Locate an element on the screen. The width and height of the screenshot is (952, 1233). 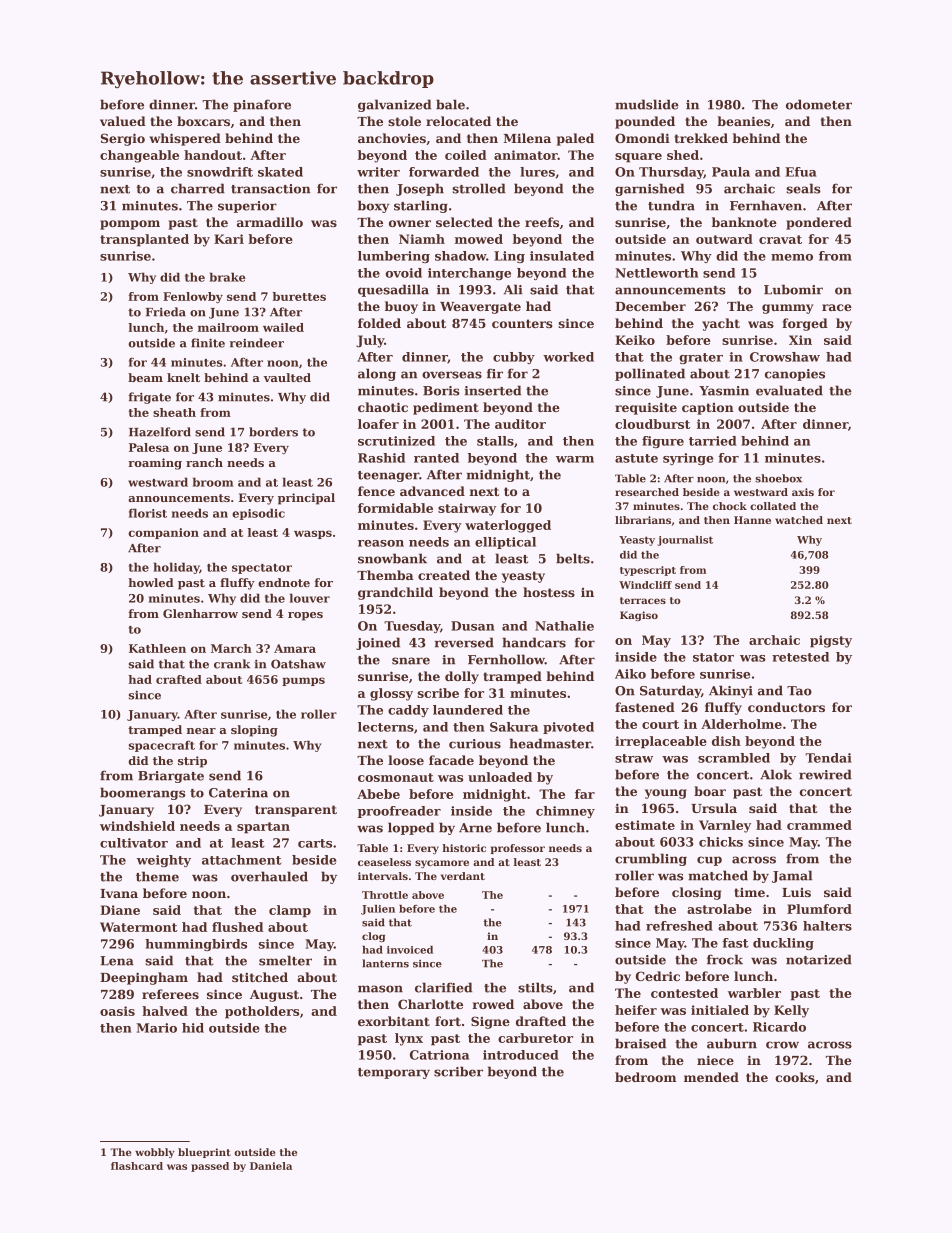
watched is located at coordinates (799, 520).
